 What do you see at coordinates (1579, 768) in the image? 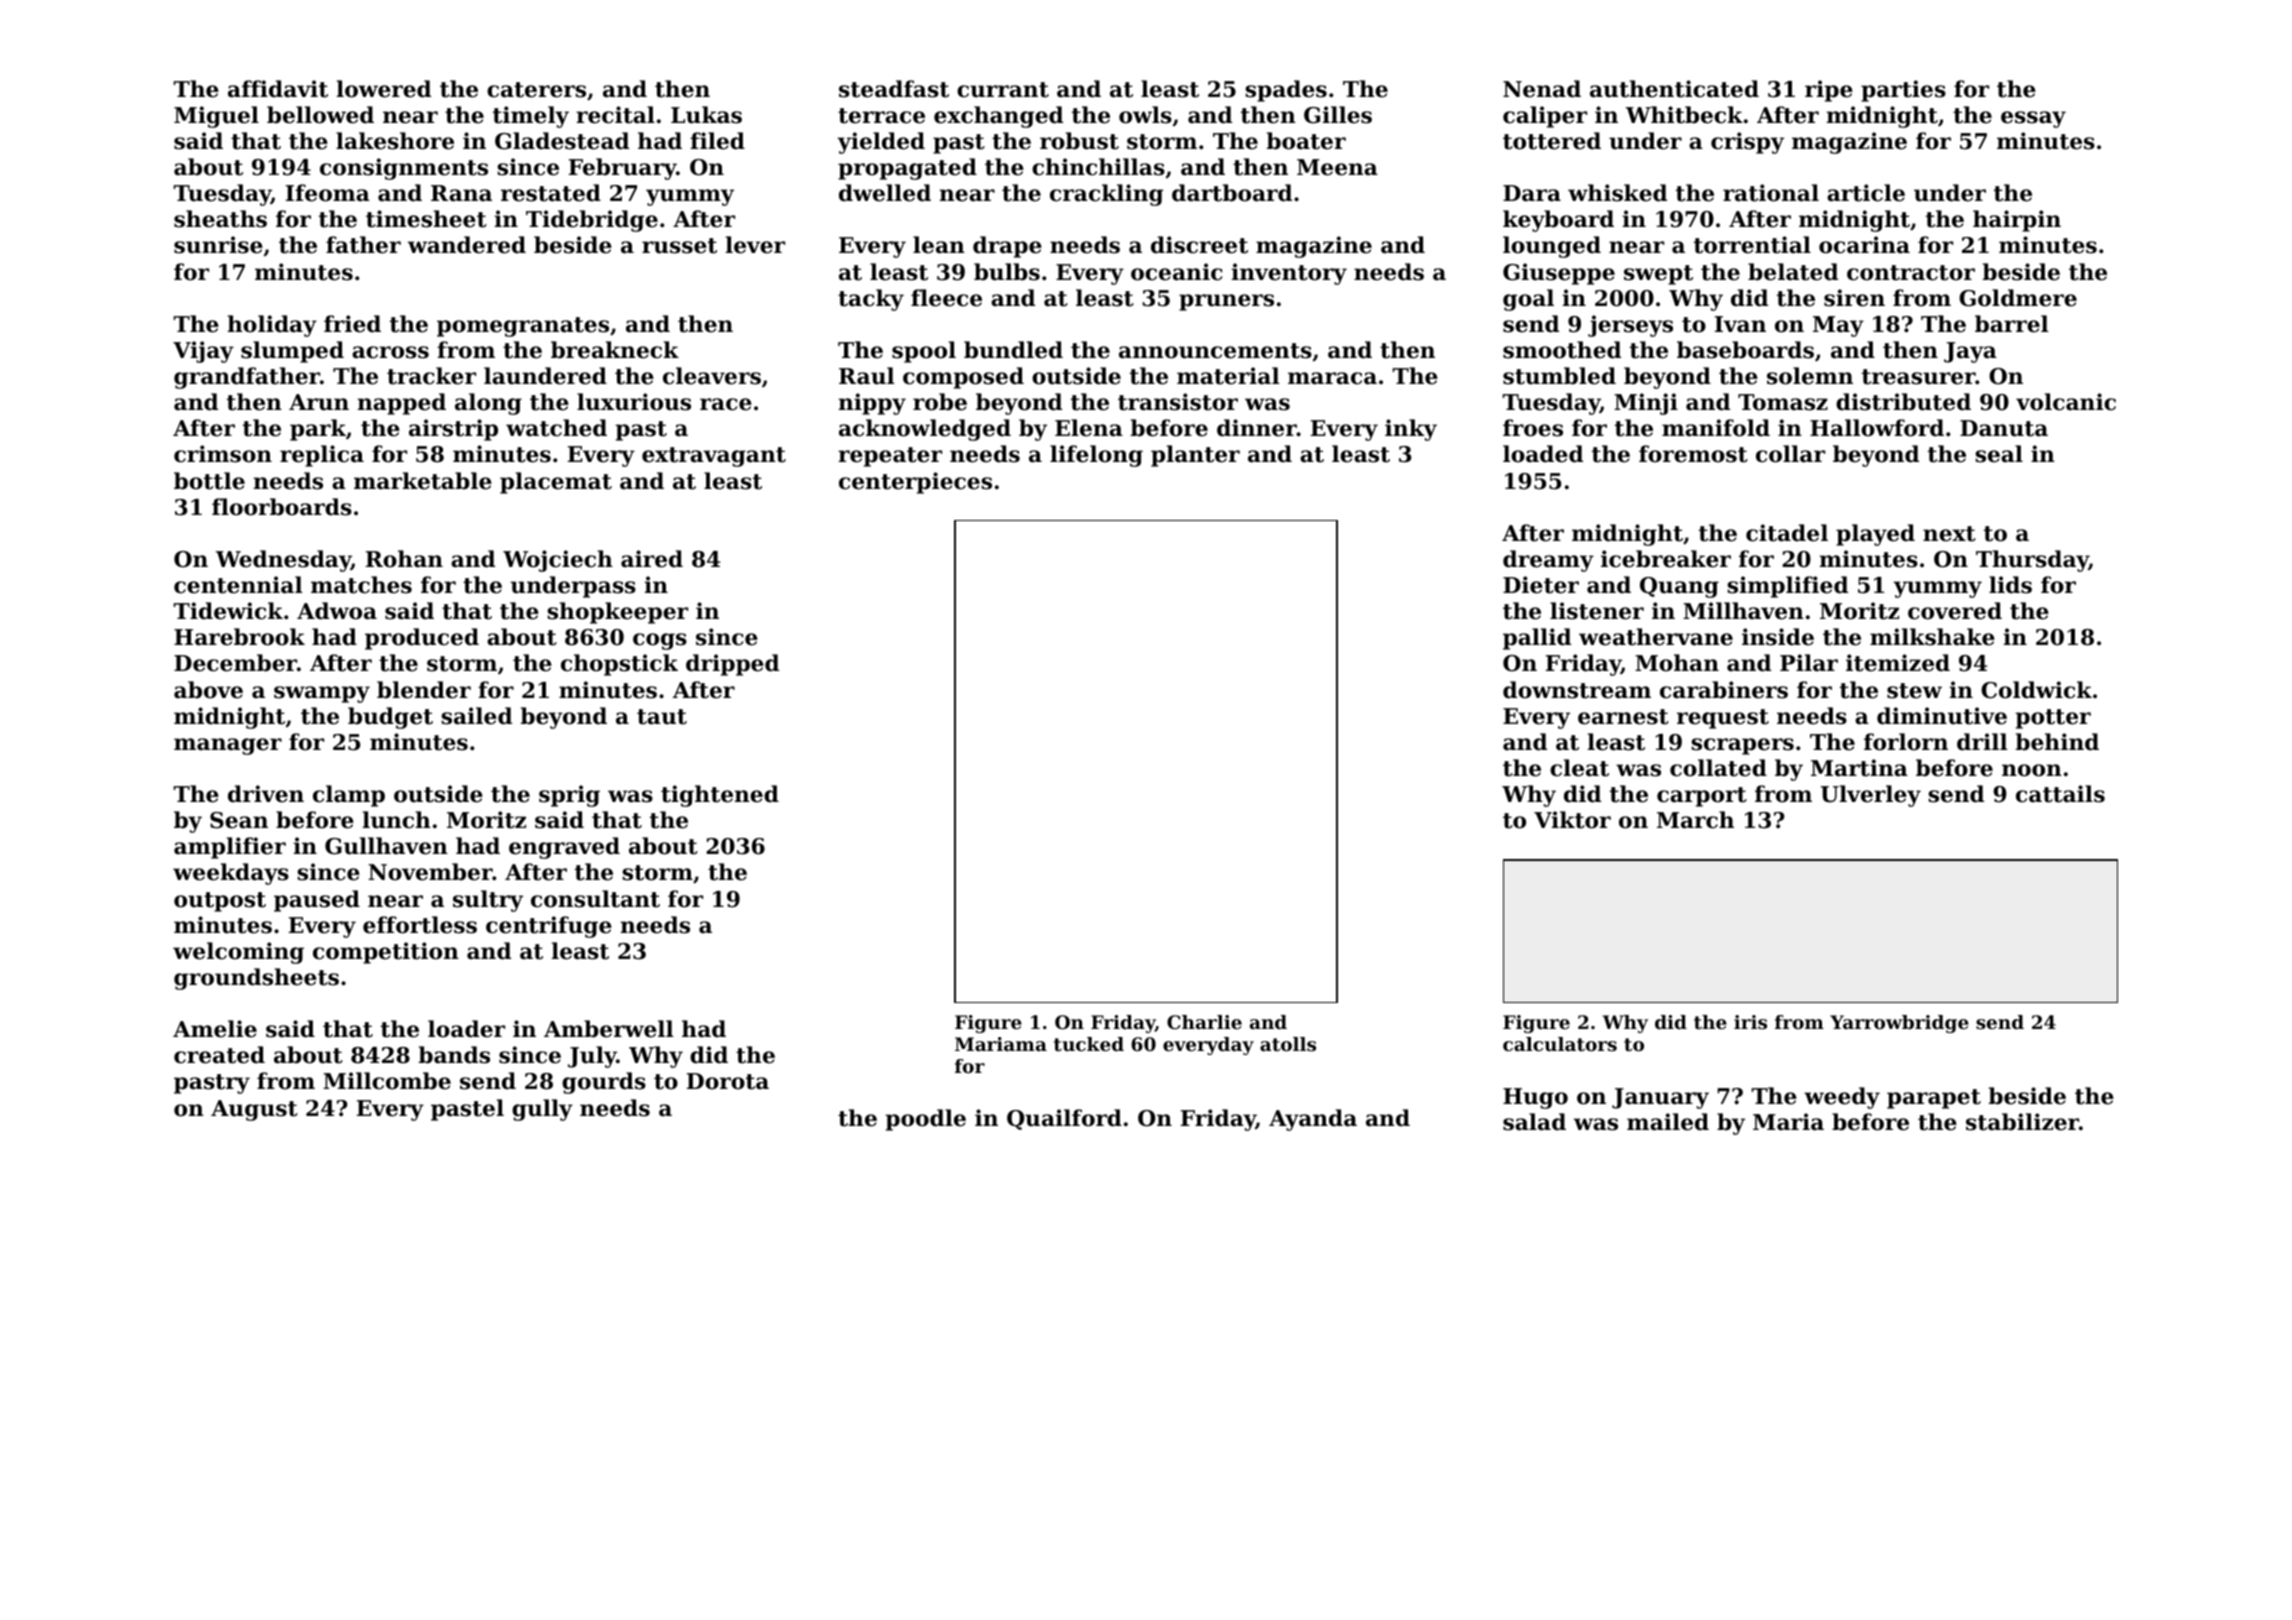
I see `cleat` at bounding box center [1579, 768].
